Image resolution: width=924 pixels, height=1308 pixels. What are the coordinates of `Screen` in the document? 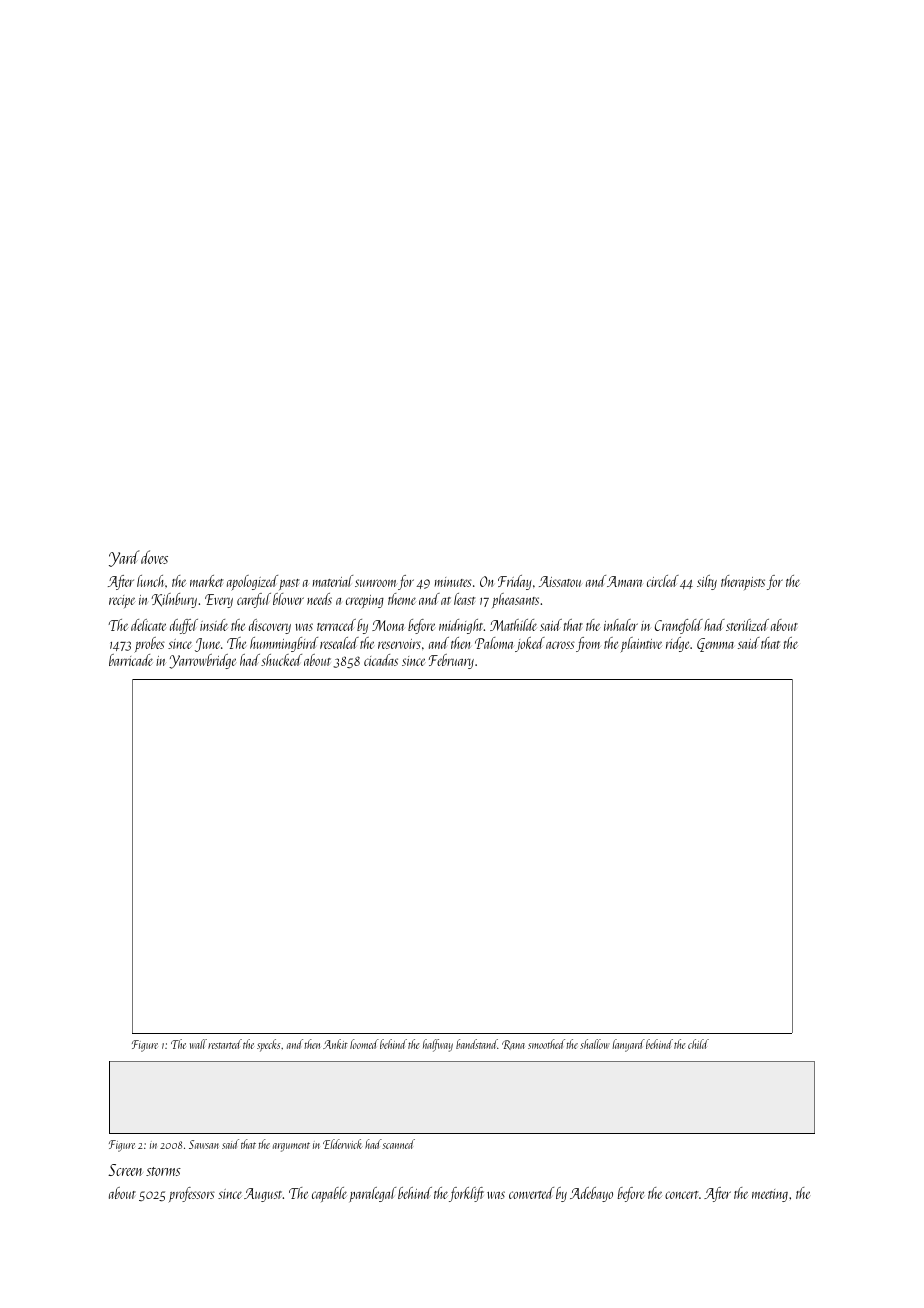 It's located at (125, 1170).
